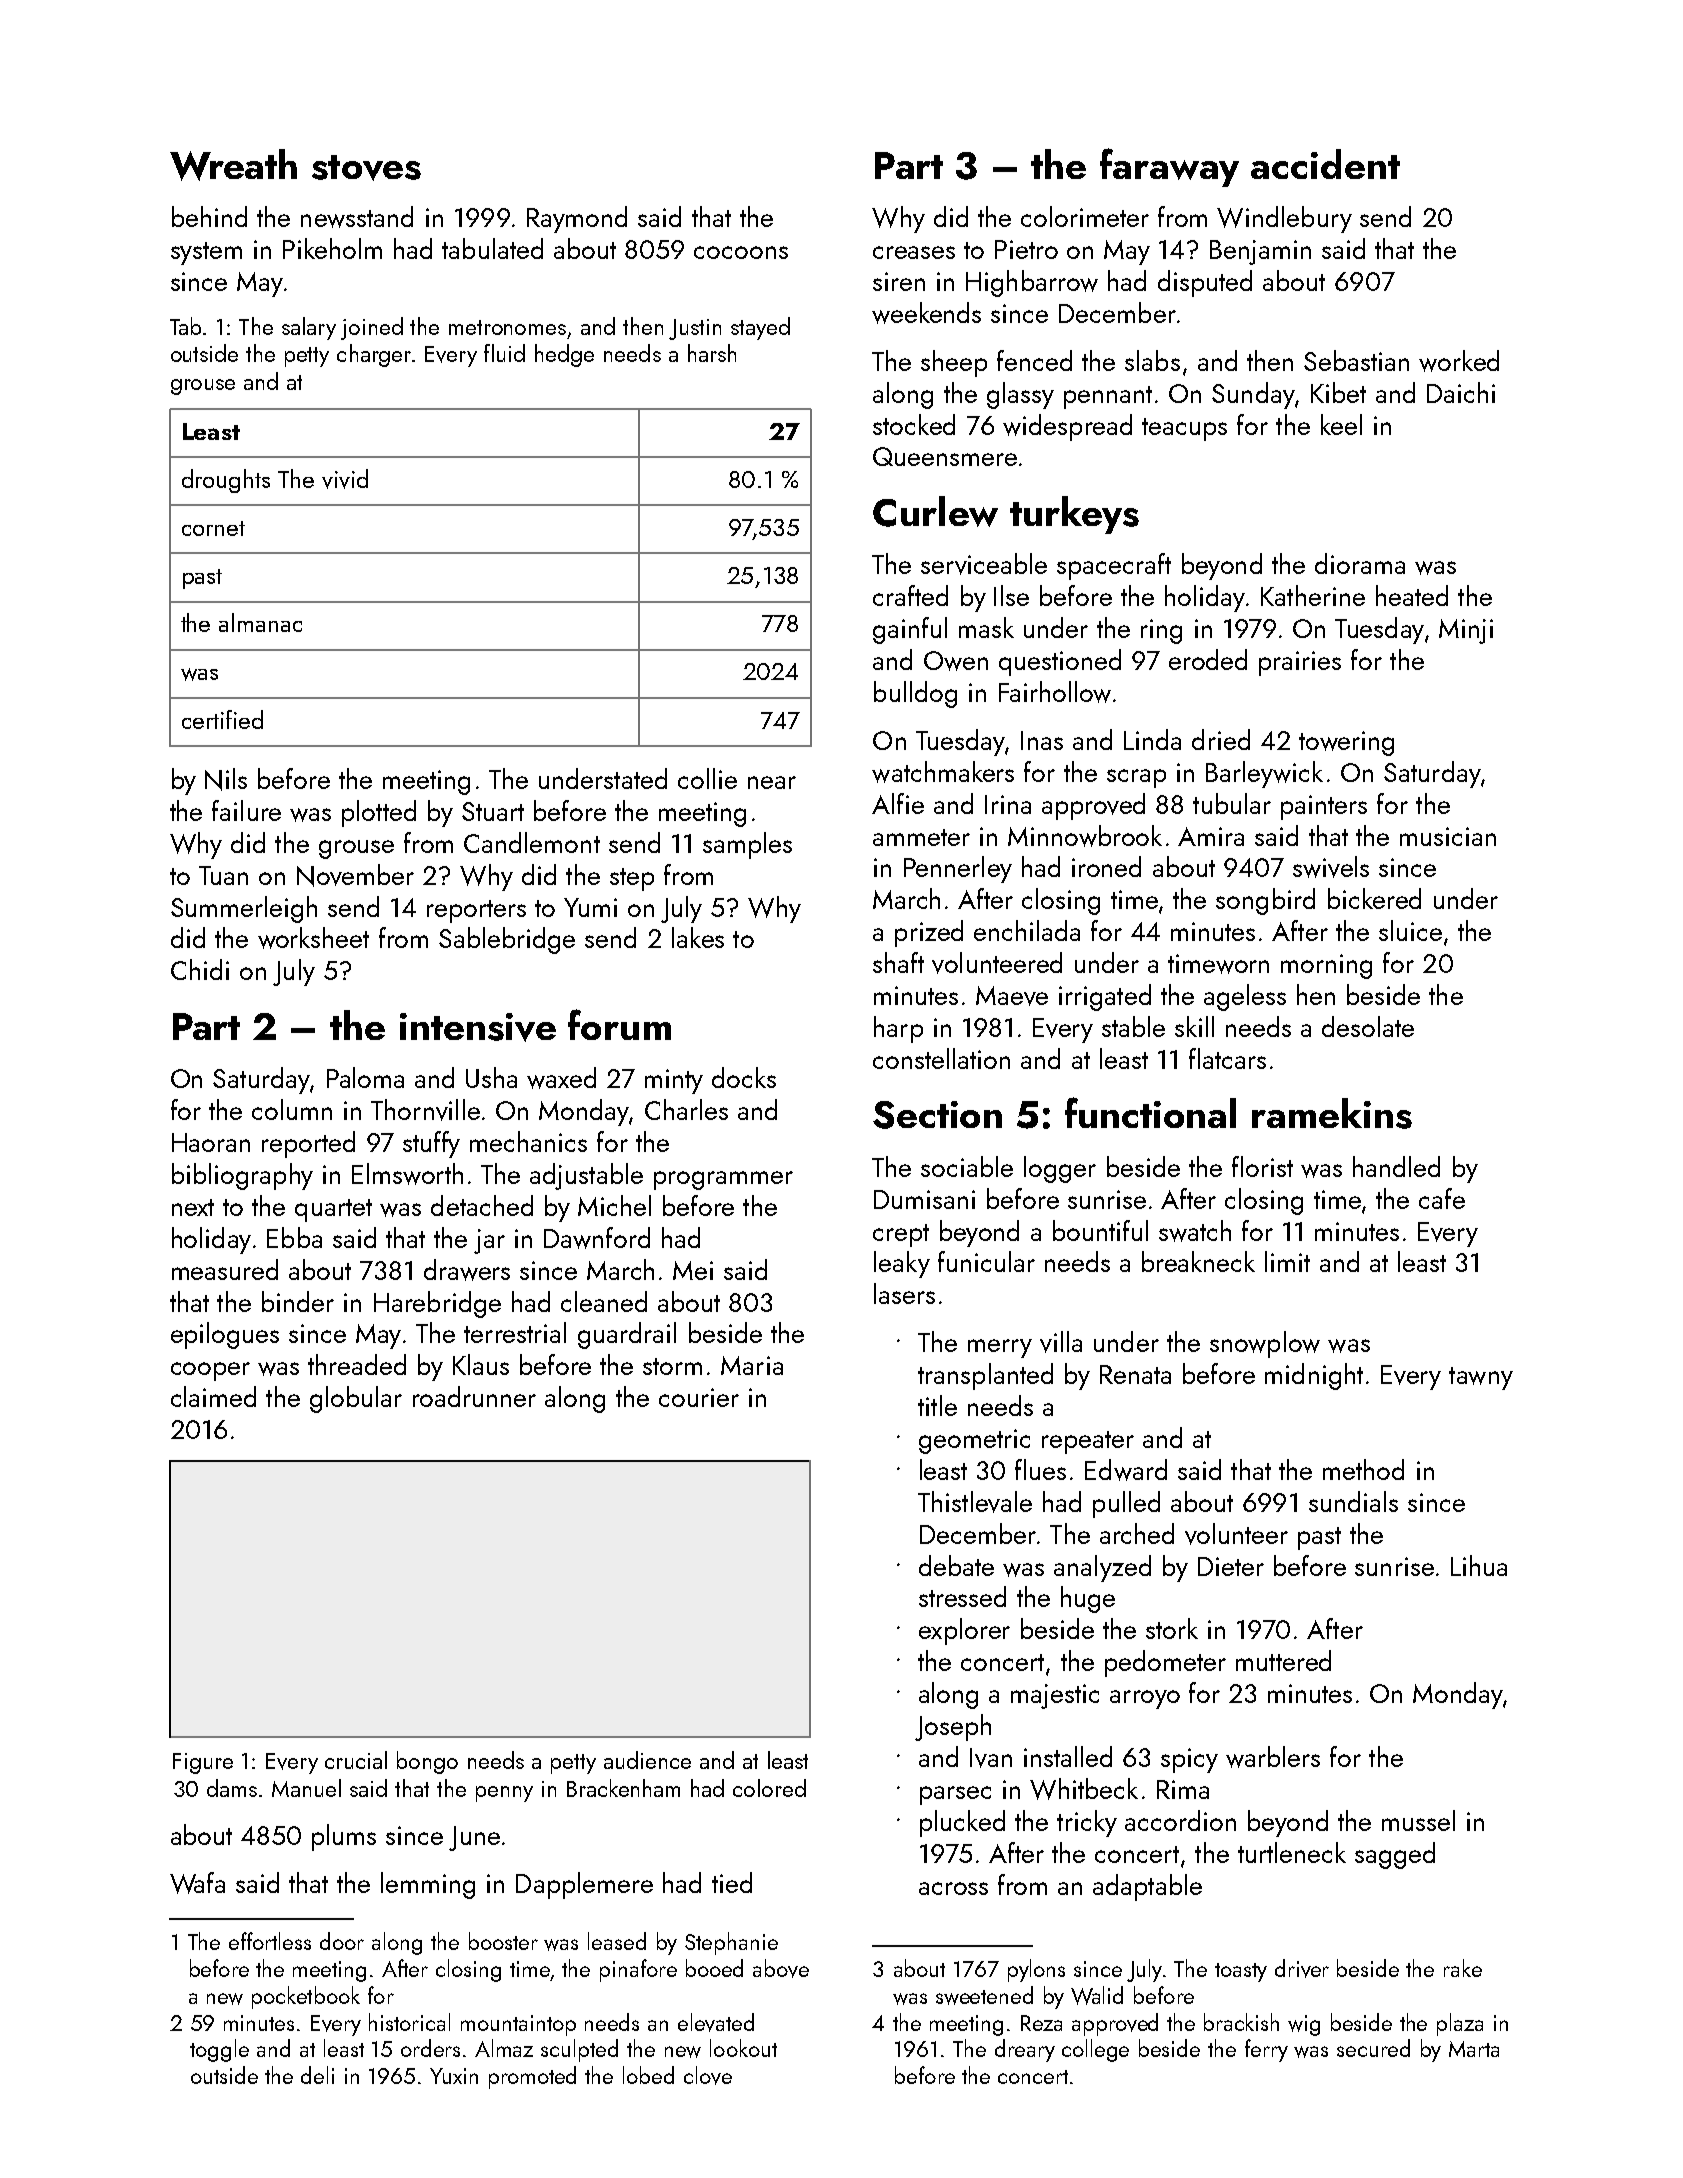 The width and height of the document is (1683, 2178). I want to click on siren, so click(899, 281).
